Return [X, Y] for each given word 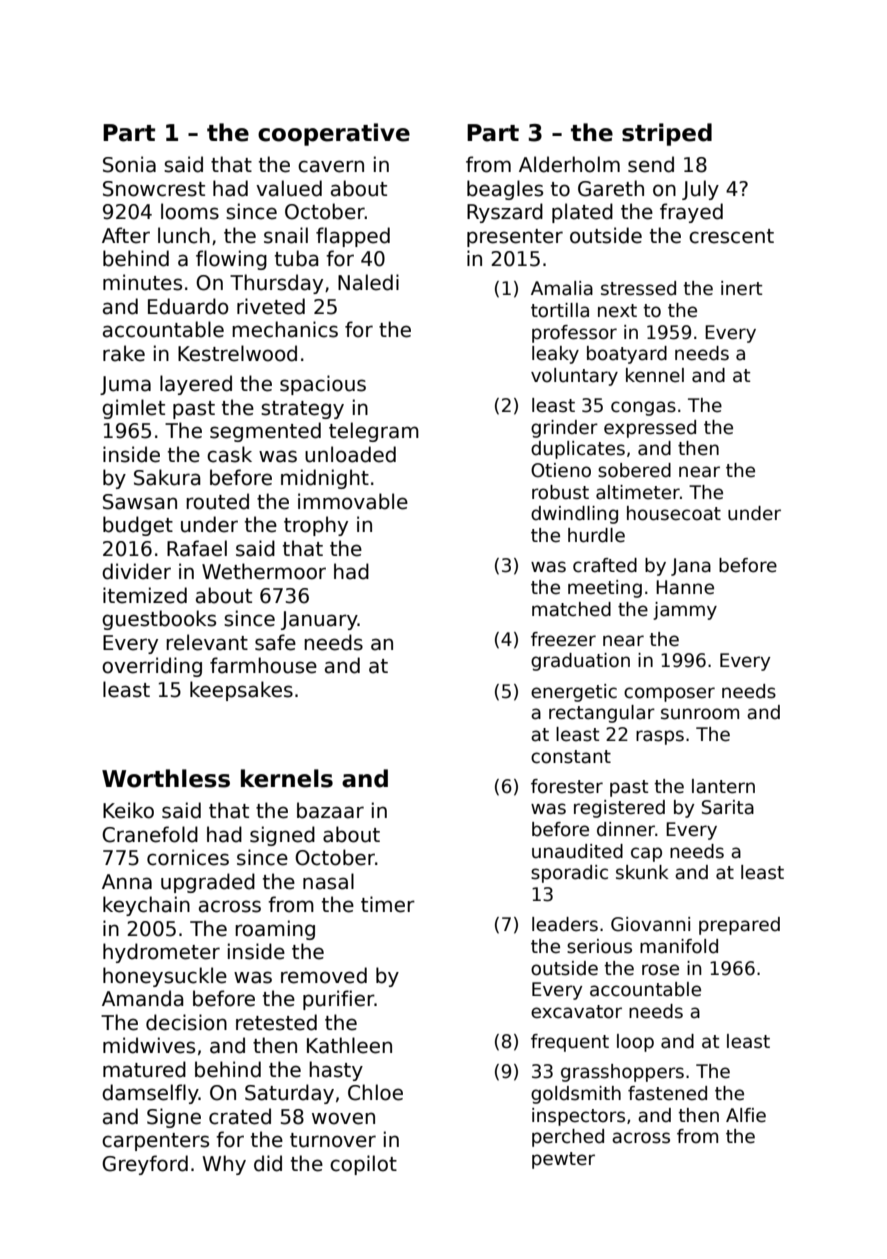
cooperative [334, 134]
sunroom [700, 714]
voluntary [574, 377]
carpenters [155, 1142]
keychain [146, 906]
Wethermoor [264, 571]
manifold [679, 946]
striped [667, 134]
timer [388, 904]
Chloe [375, 1092]
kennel [655, 375]
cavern [331, 166]
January [319, 620]
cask [229, 454]
